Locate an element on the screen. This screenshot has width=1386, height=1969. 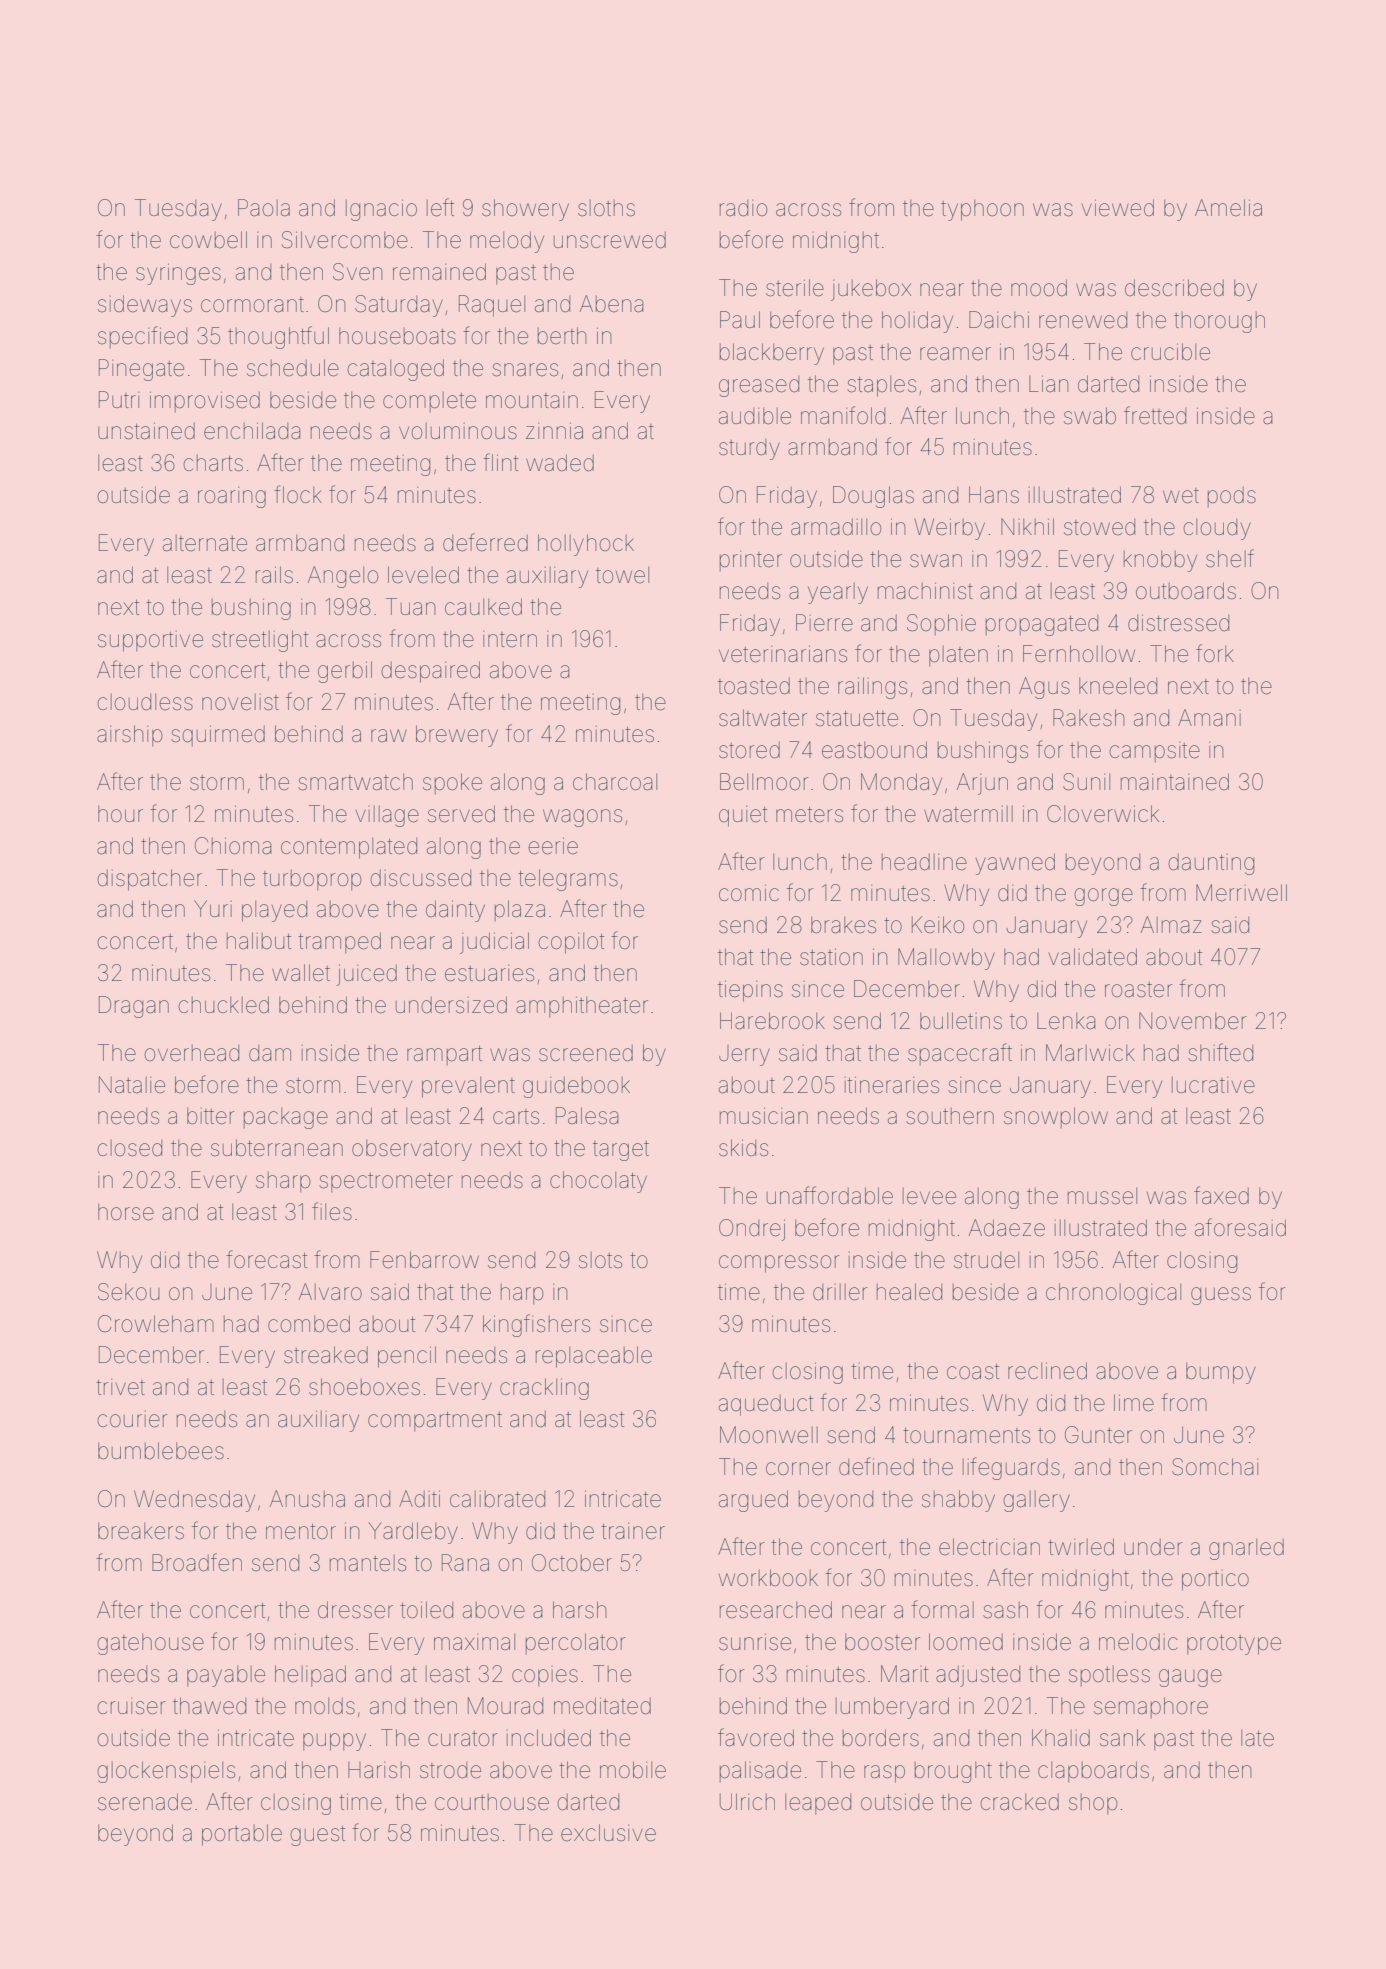
gorge is located at coordinates (1103, 897).
